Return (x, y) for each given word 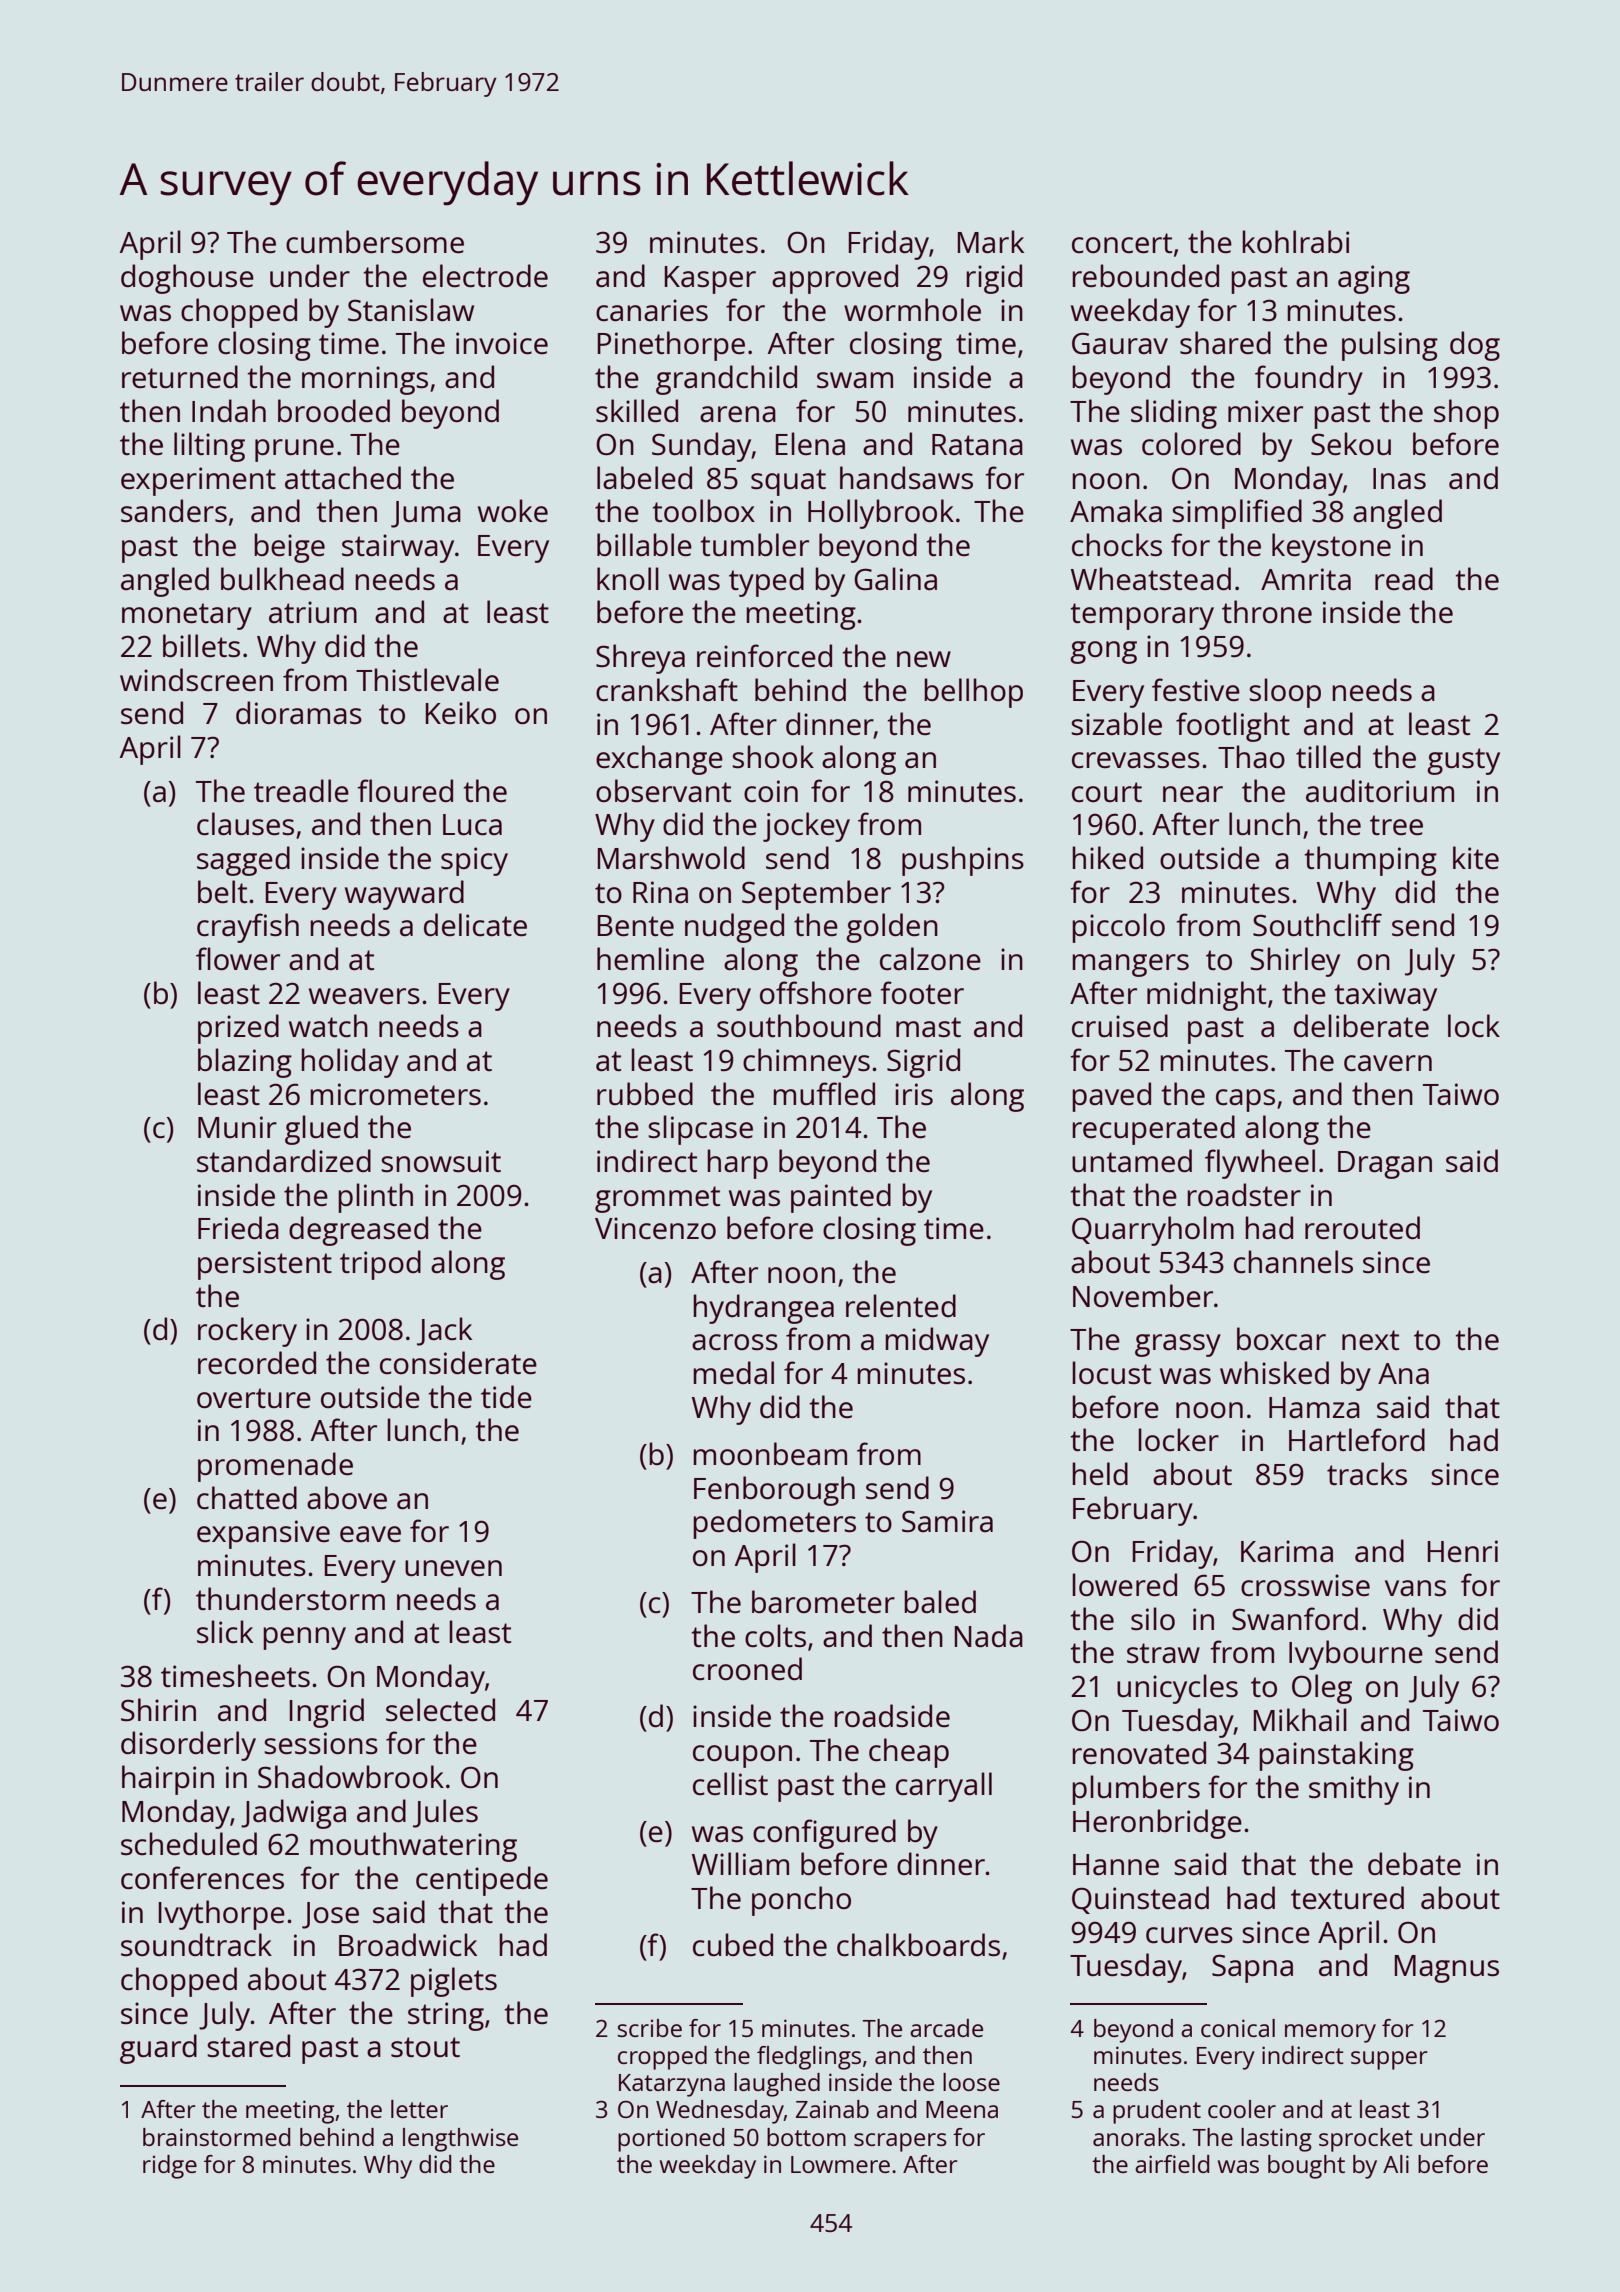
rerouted (1362, 1228)
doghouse (187, 279)
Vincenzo (655, 1228)
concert (1122, 243)
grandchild (726, 380)
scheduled (189, 1844)
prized (238, 1029)
